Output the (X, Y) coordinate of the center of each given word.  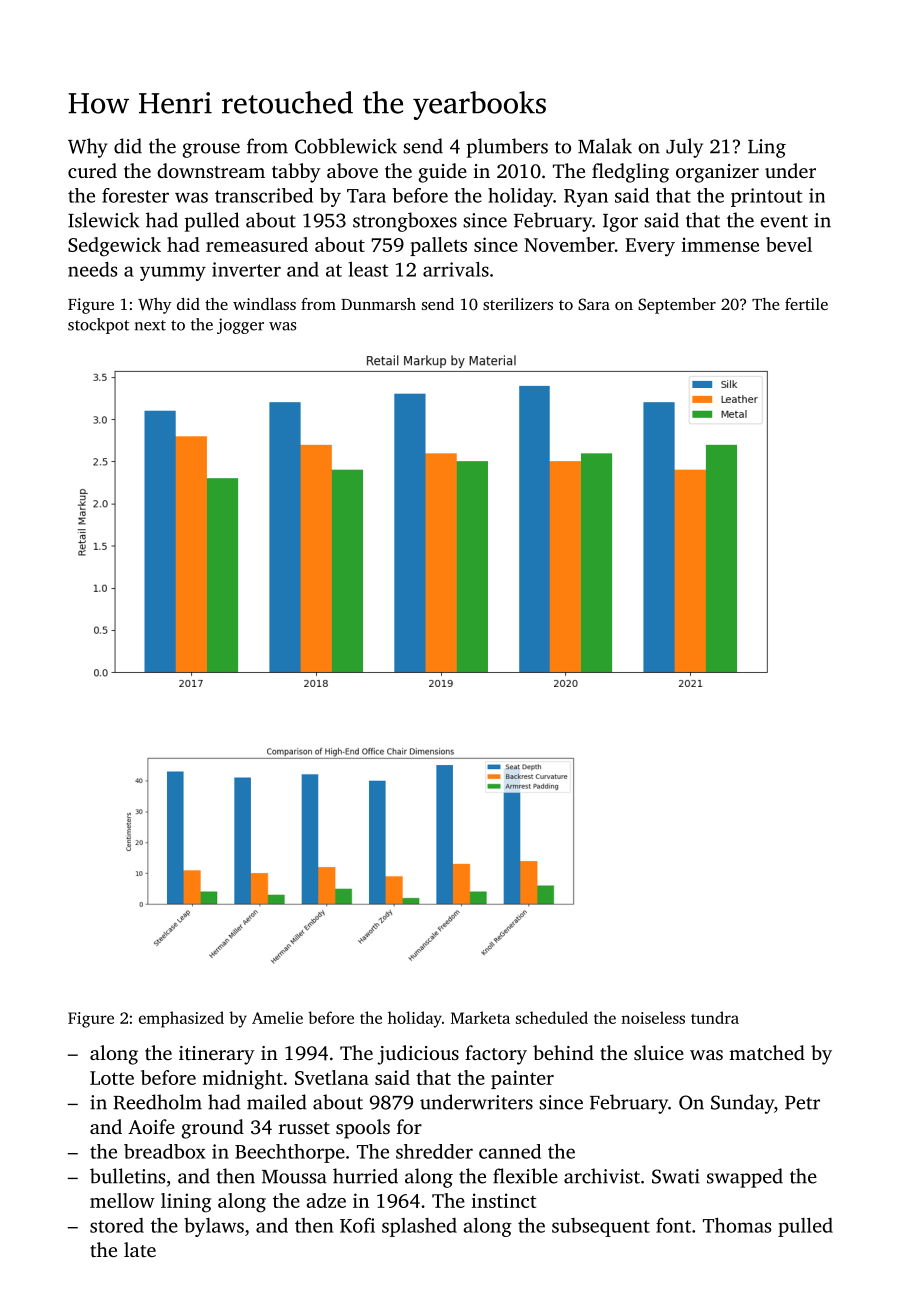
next (150, 325)
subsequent (601, 1227)
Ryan (586, 198)
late (140, 1249)
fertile (806, 304)
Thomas (737, 1225)
